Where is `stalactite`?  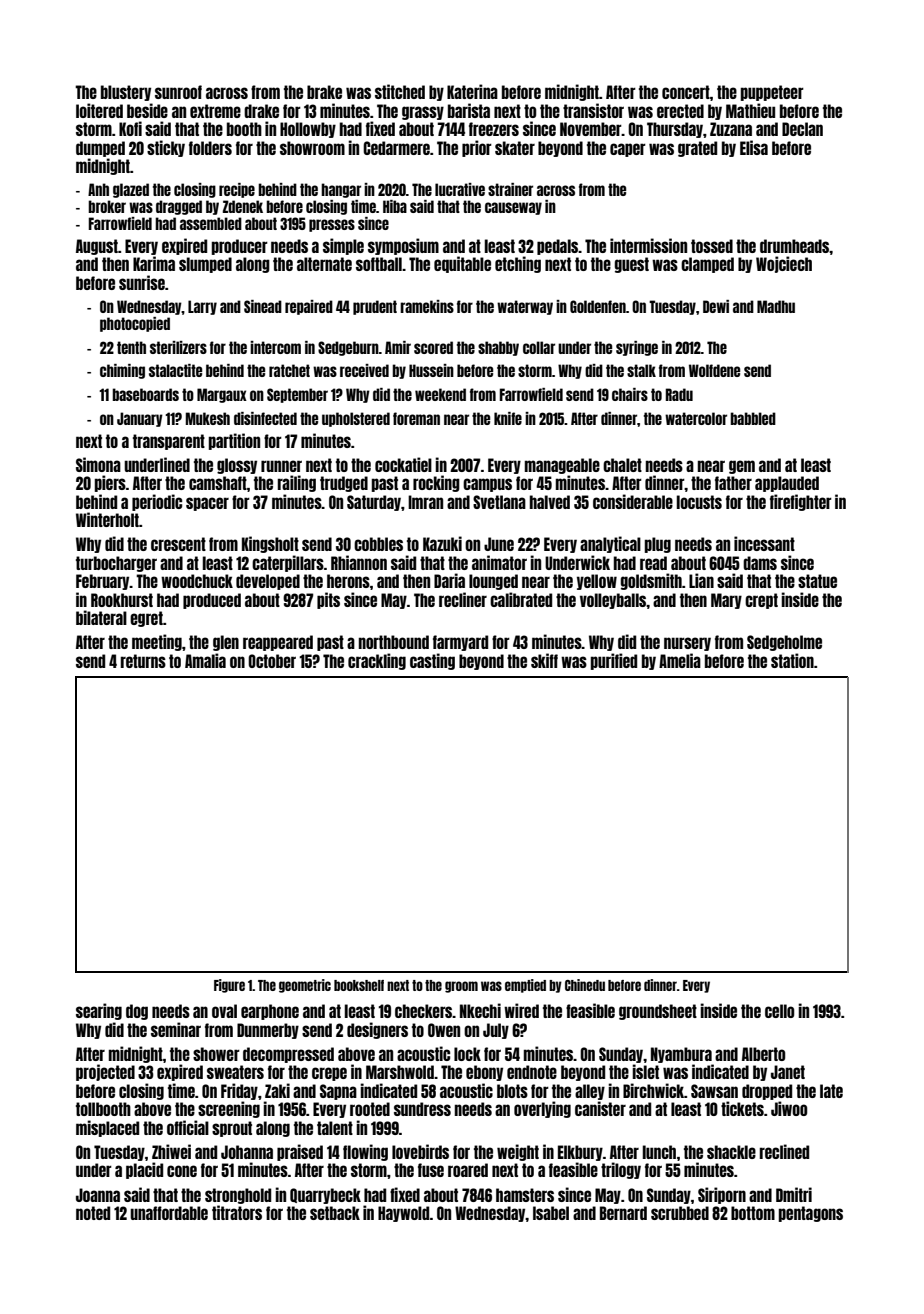 stalactite is located at coordinates (175, 370).
